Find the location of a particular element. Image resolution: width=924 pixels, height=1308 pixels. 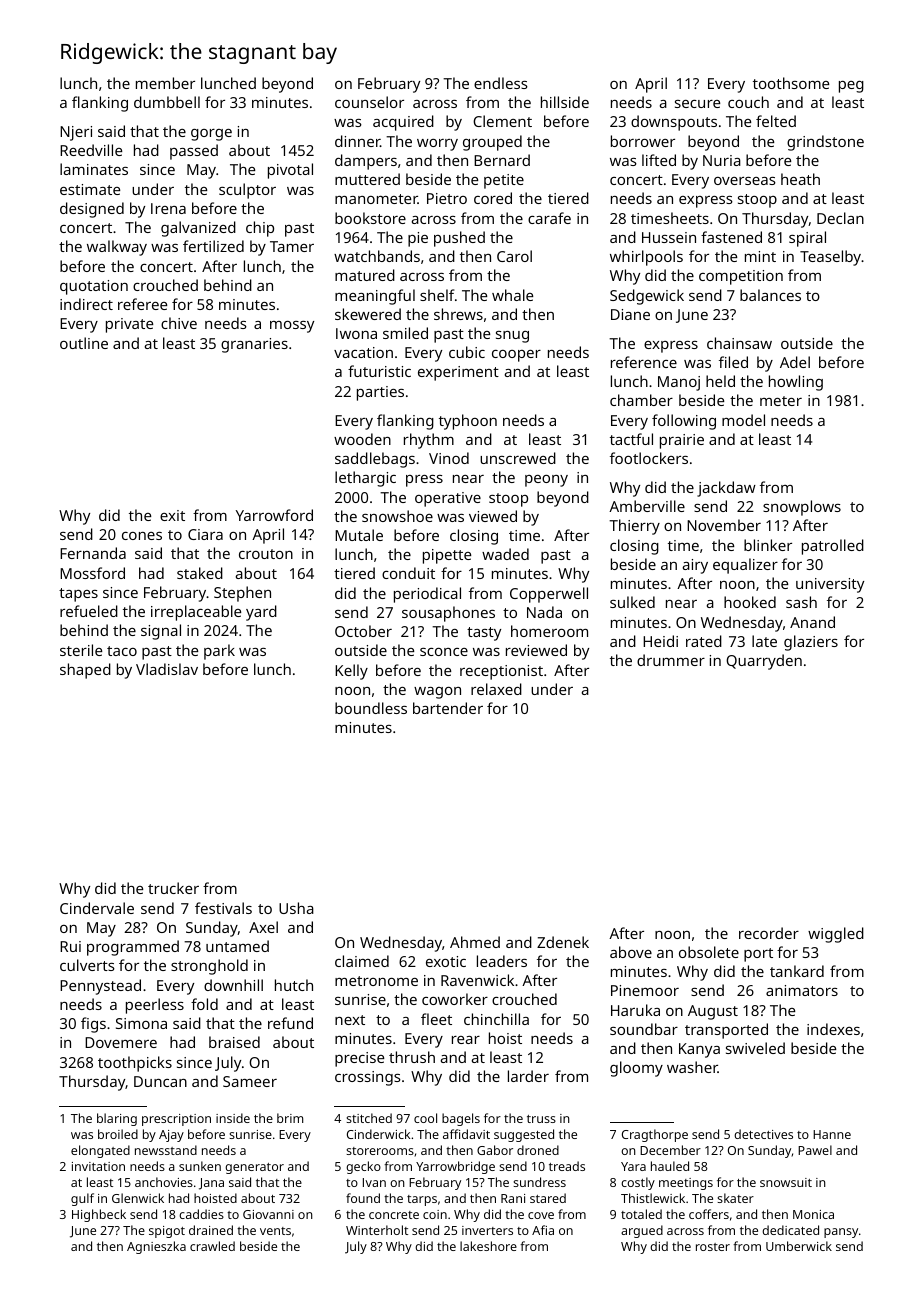

Quarryden is located at coordinates (764, 662).
